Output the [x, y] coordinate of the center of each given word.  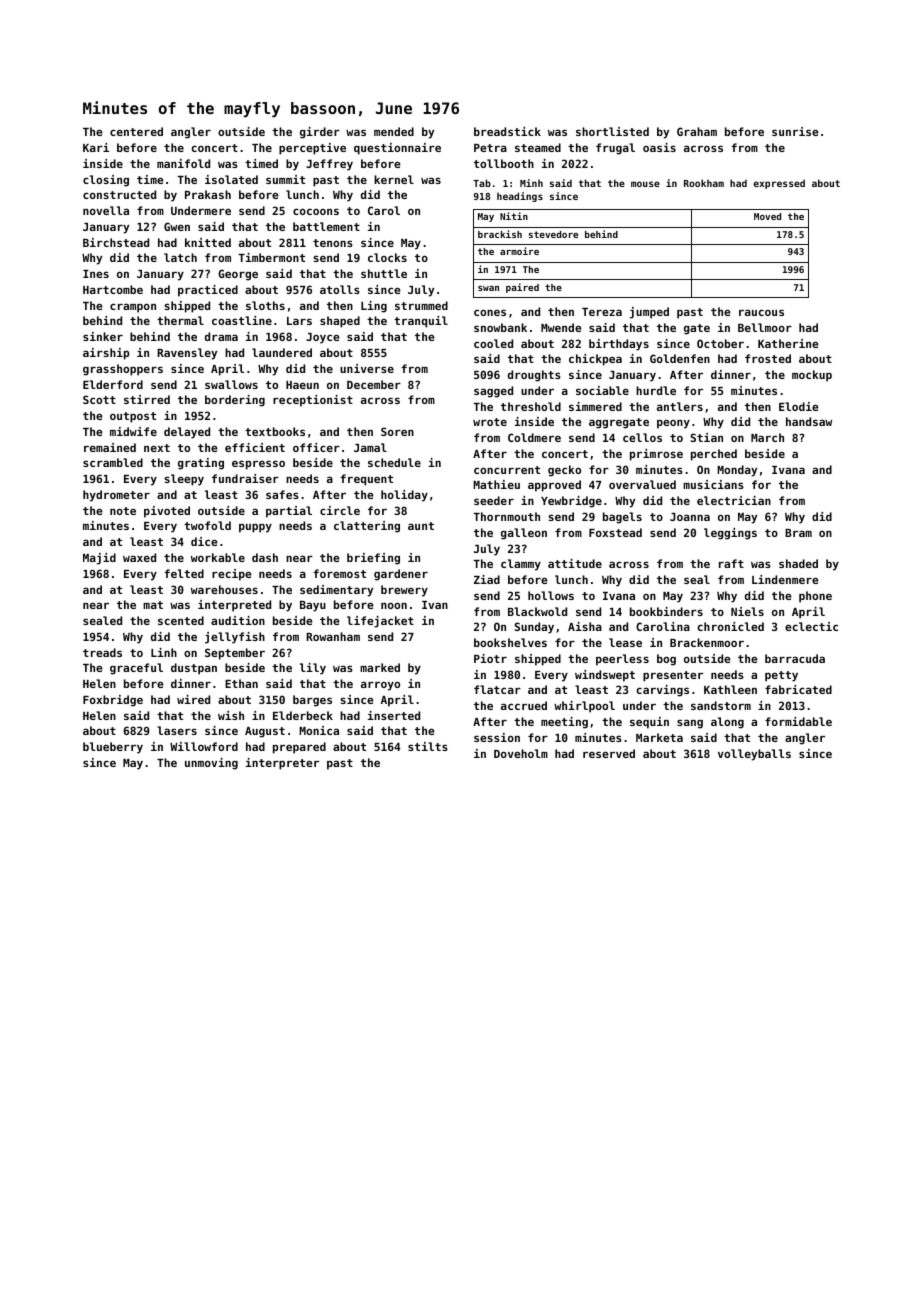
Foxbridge [113, 701]
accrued [524, 705]
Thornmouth [506, 516]
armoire [519, 251]
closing [106, 181]
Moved [767, 216]
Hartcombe [113, 289]
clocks [387, 257]
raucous [761, 312]
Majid [99, 559]
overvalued [642, 484]
